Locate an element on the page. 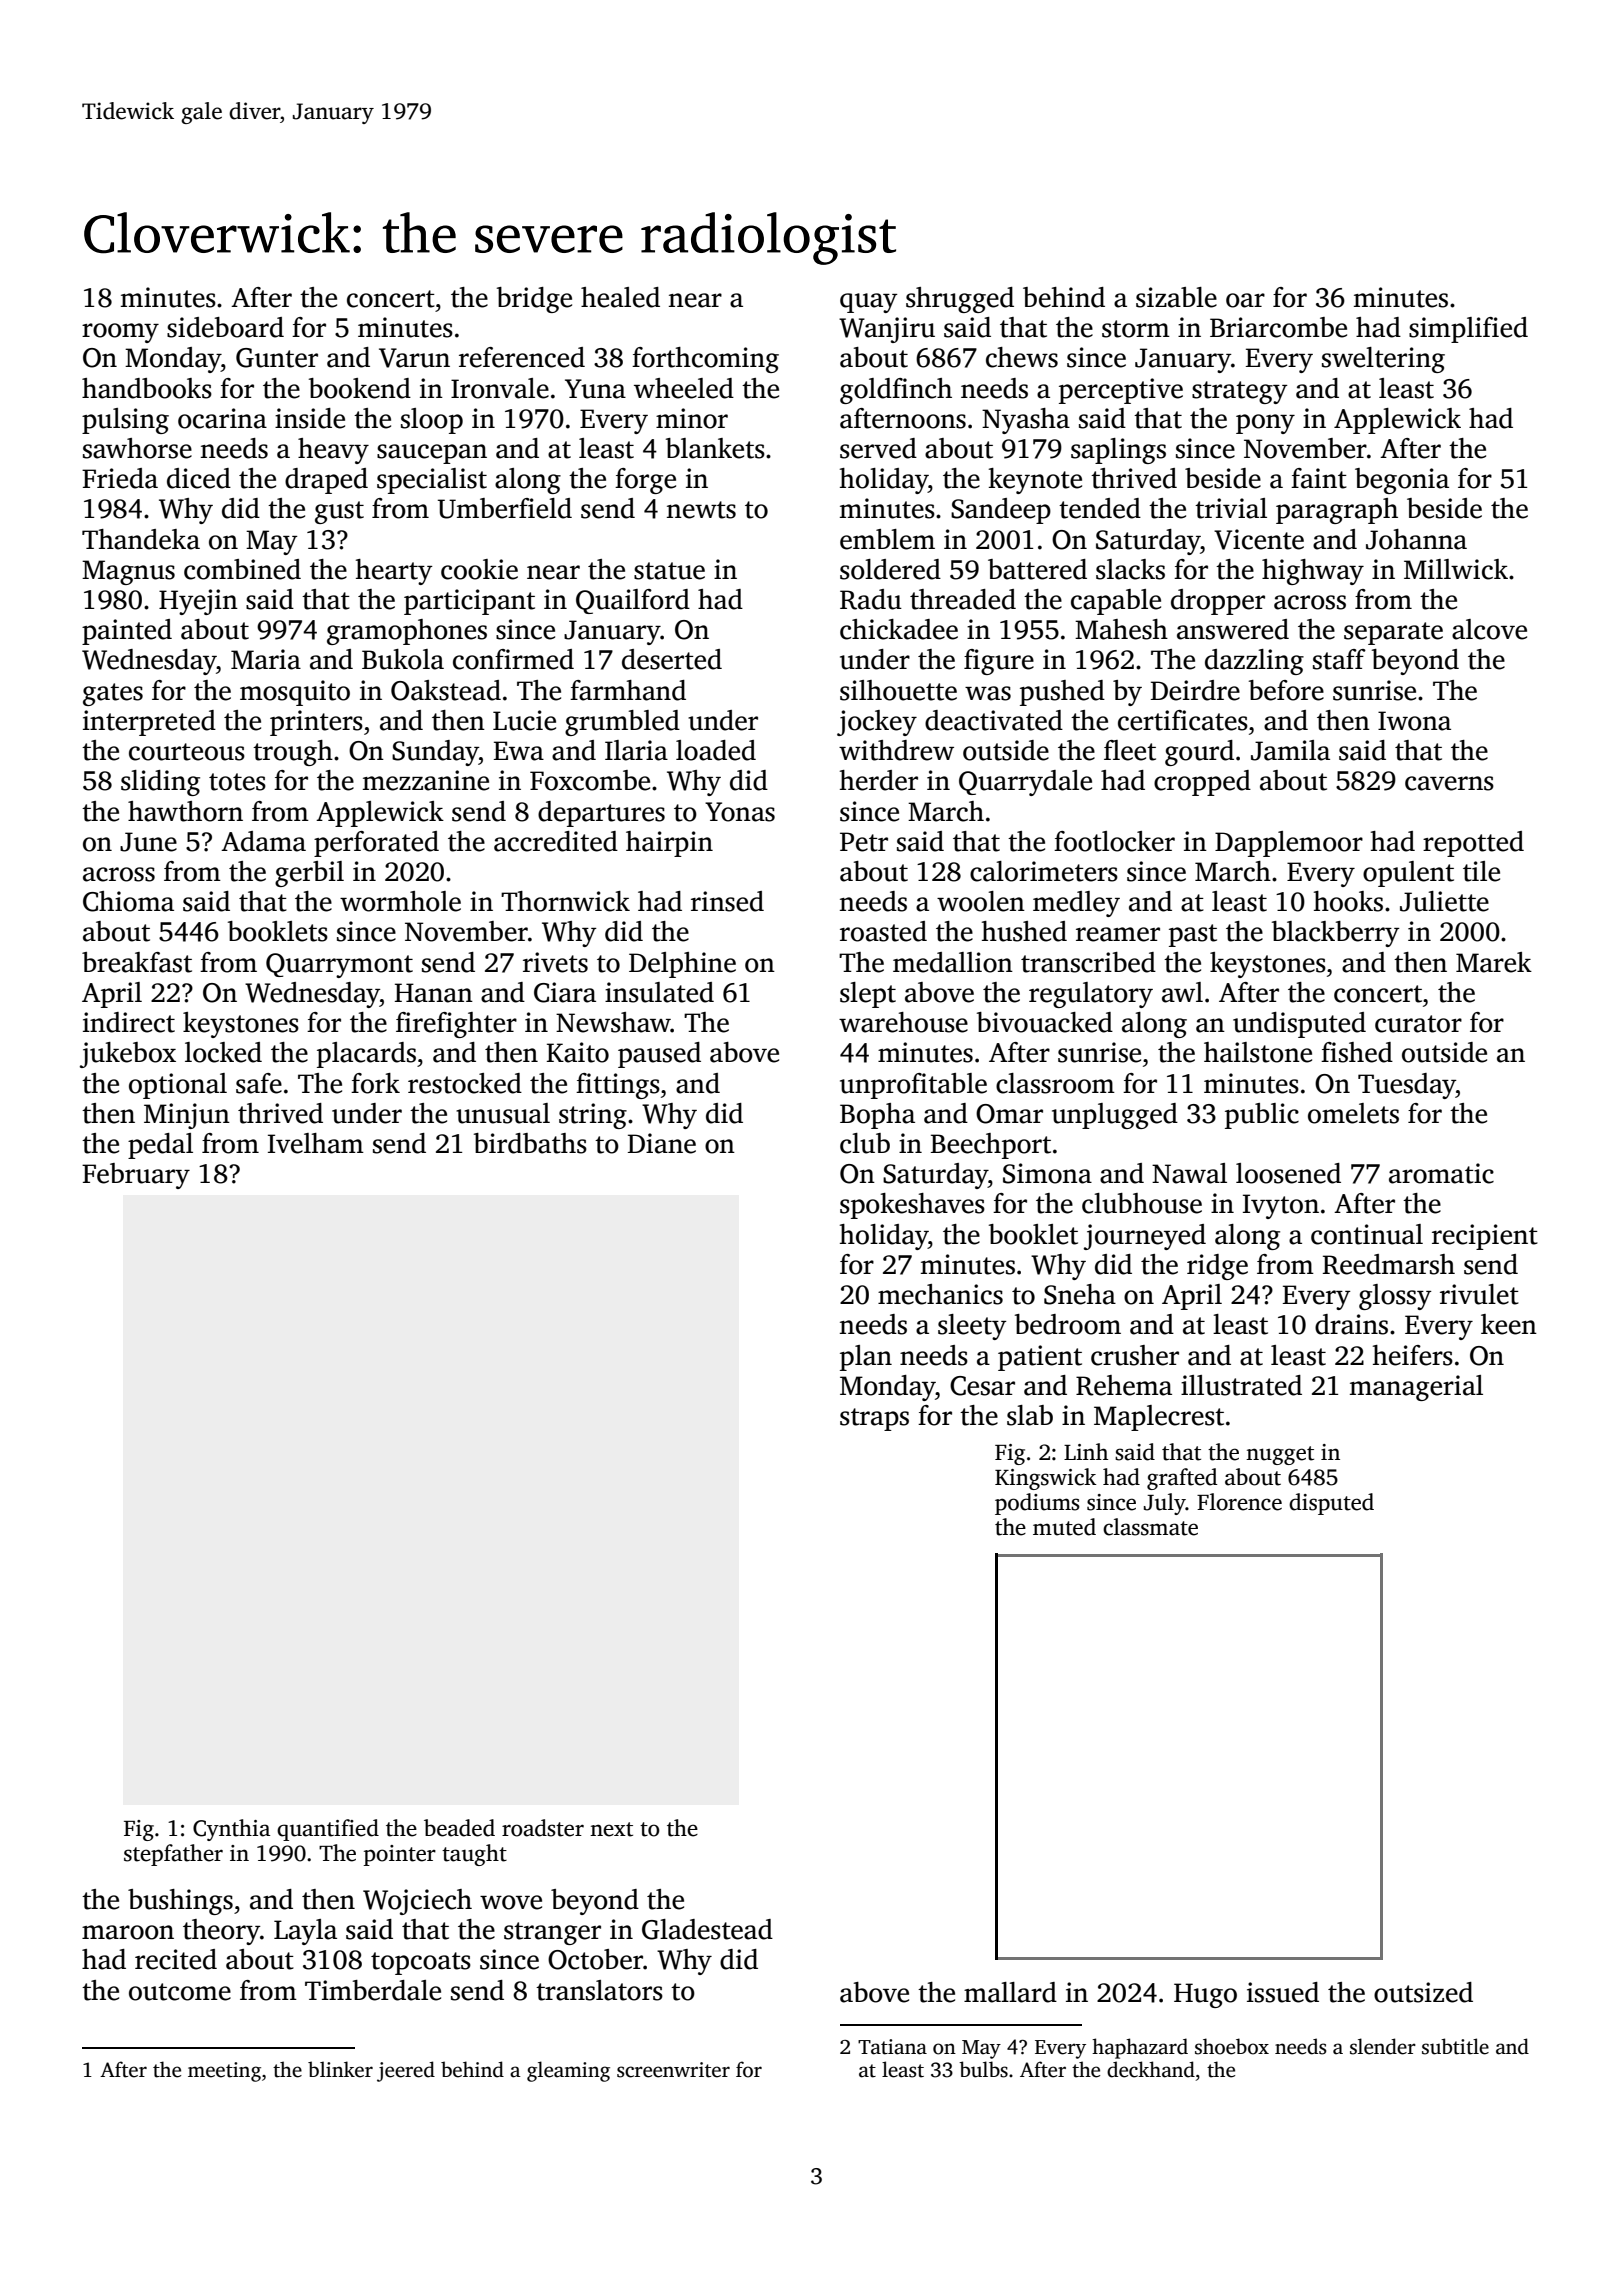  next is located at coordinates (611, 1829).
